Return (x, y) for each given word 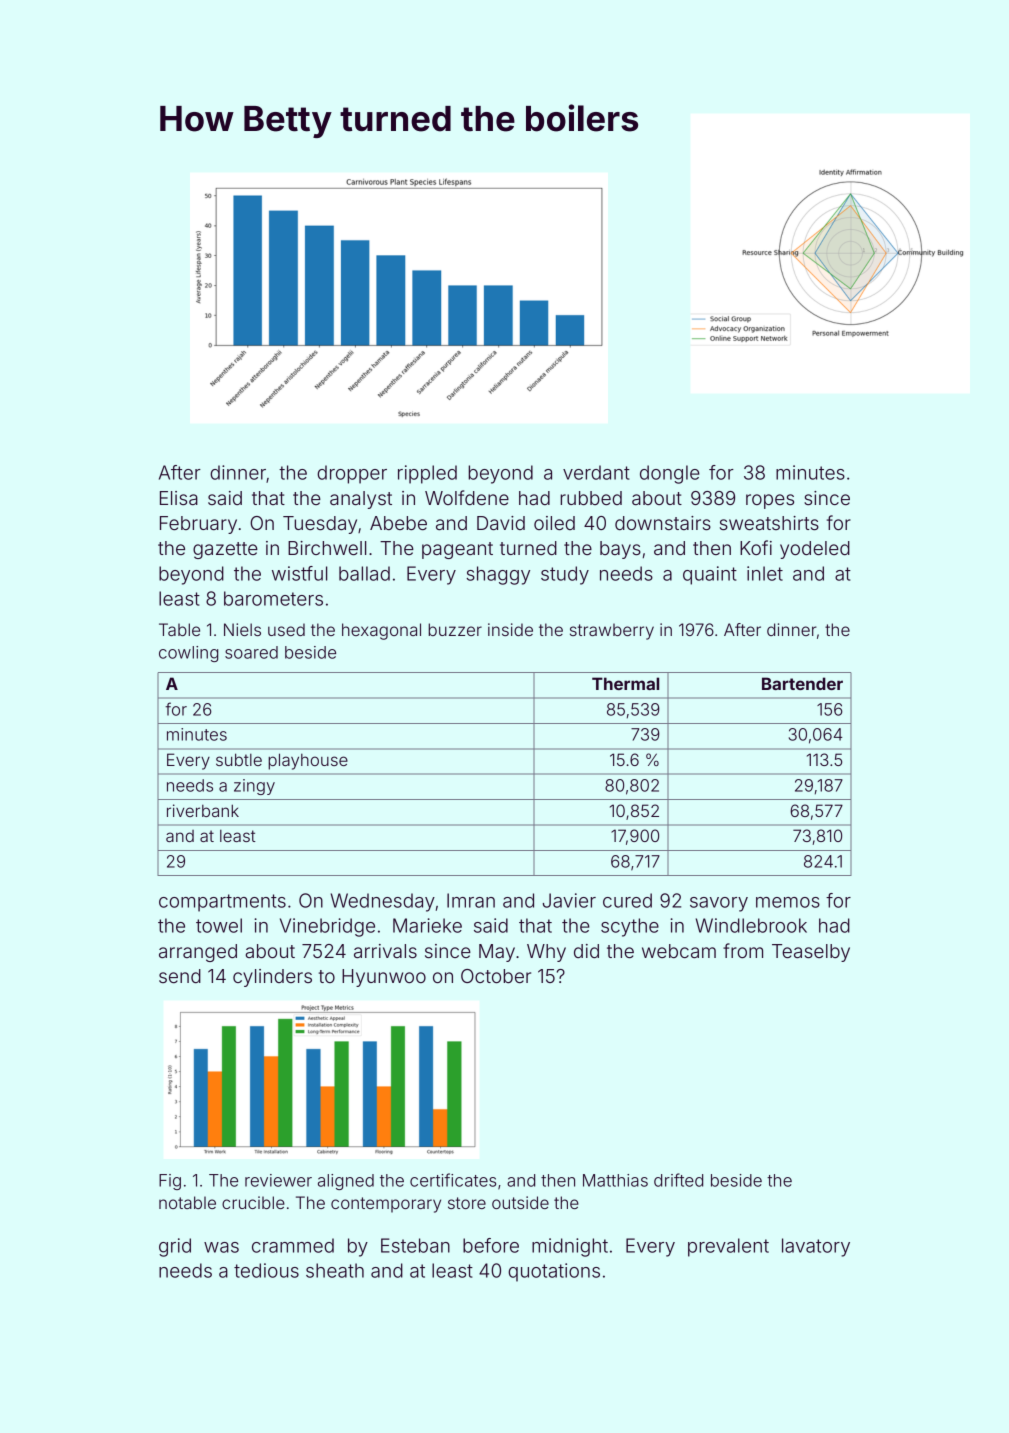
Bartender (802, 683)
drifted (678, 1180)
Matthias (615, 1180)
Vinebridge (327, 927)
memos (788, 902)
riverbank (203, 810)
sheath (335, 1270)
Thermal (625, 683)
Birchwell (327, 548)
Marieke (427, 925)
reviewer (278, 1180)
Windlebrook (751, 925)
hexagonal (381, 631)
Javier (569, 900)
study (565, 575)
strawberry (612, 631)
